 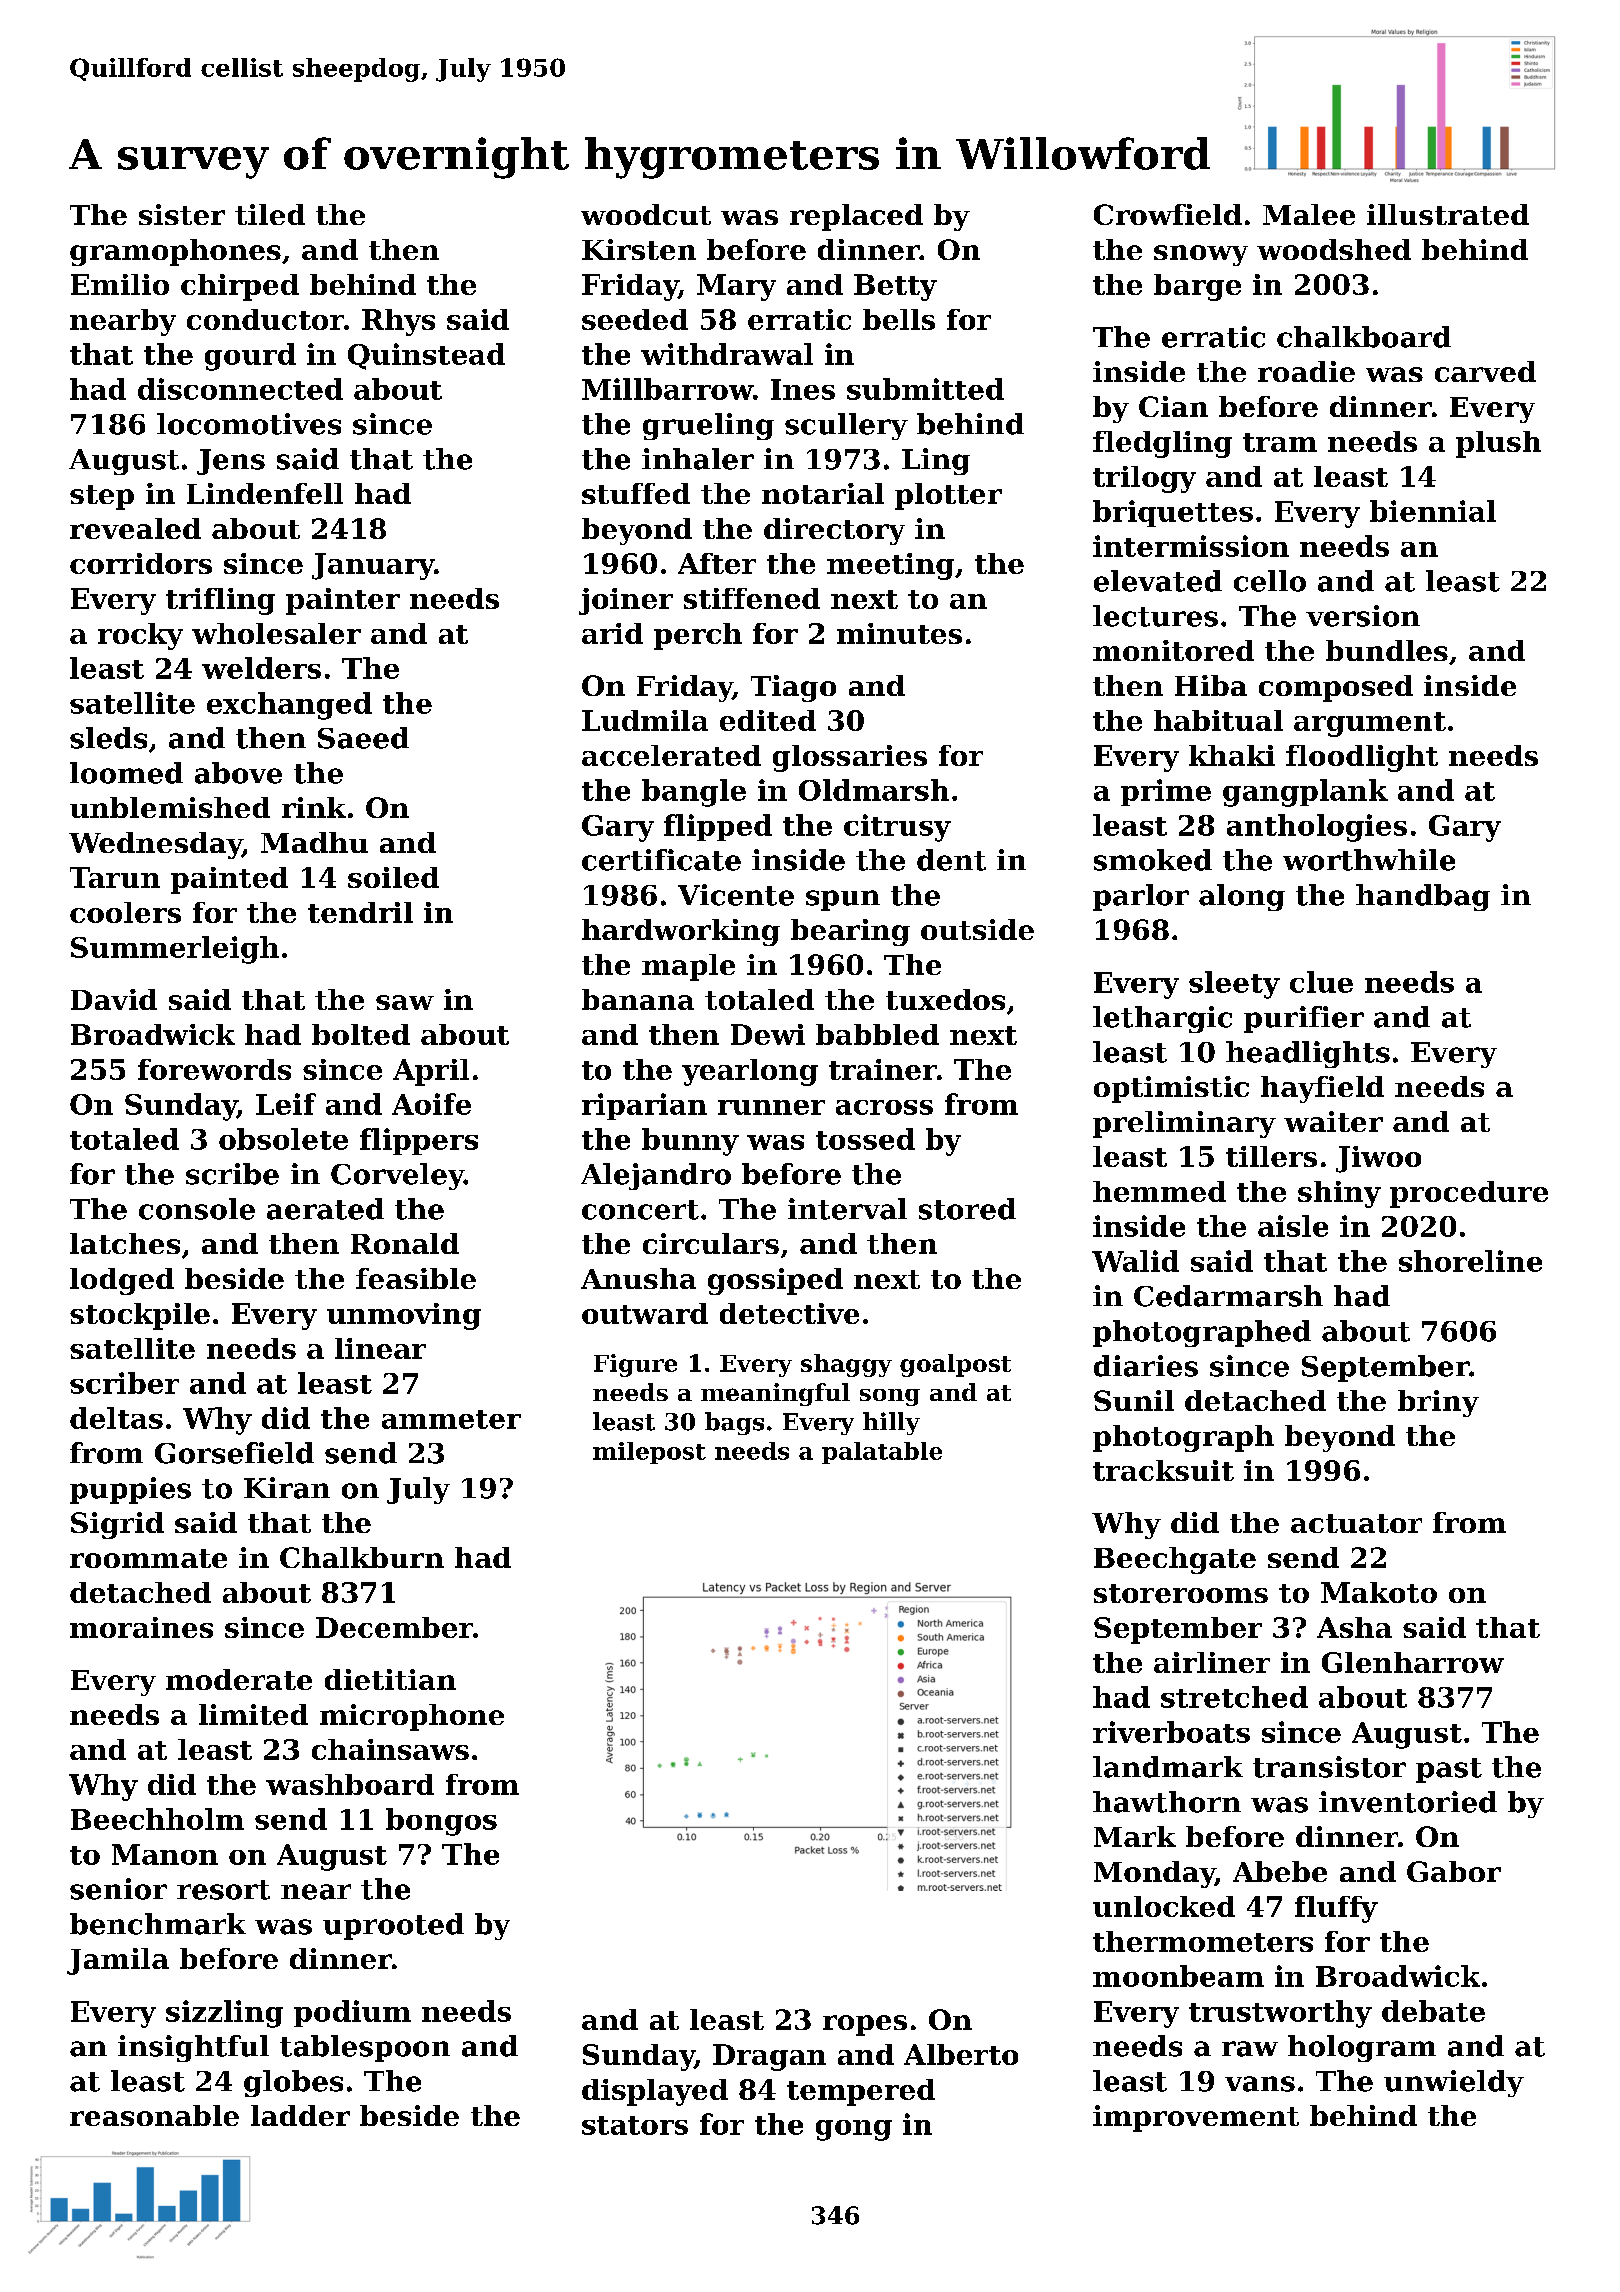 I want to click on Gabor, so click(x=1454, y=1871).
